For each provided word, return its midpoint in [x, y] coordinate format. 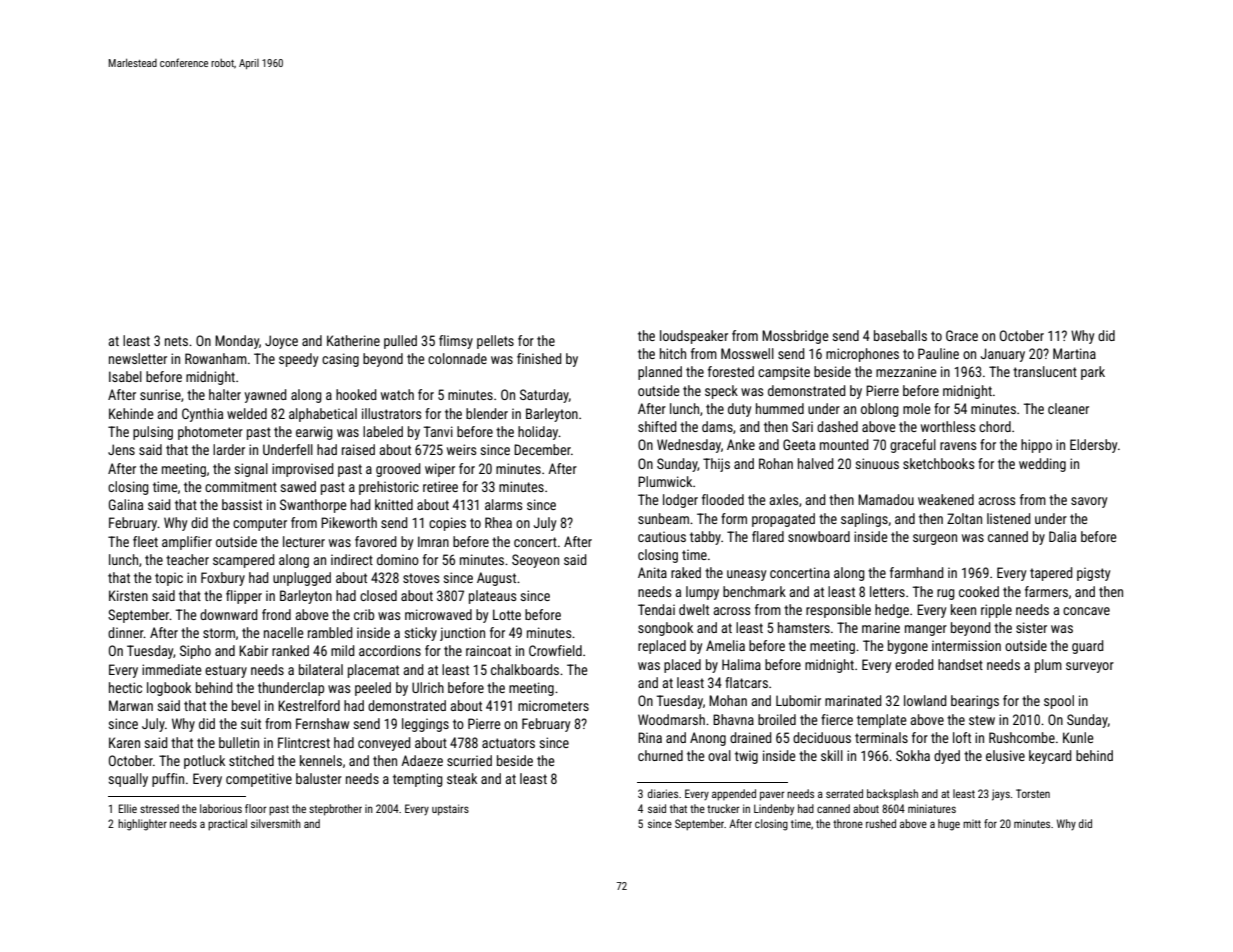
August [496, 579]
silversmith [276, 823]
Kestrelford [309, 705]
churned [660, 755]
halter [225, 394]
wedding [1042, 465]
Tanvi [438, 431]
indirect [352, 559]
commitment [241, 486]
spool [1059, 702]
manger [926, 630]
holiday [538, 433]
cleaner [1068, 408]
